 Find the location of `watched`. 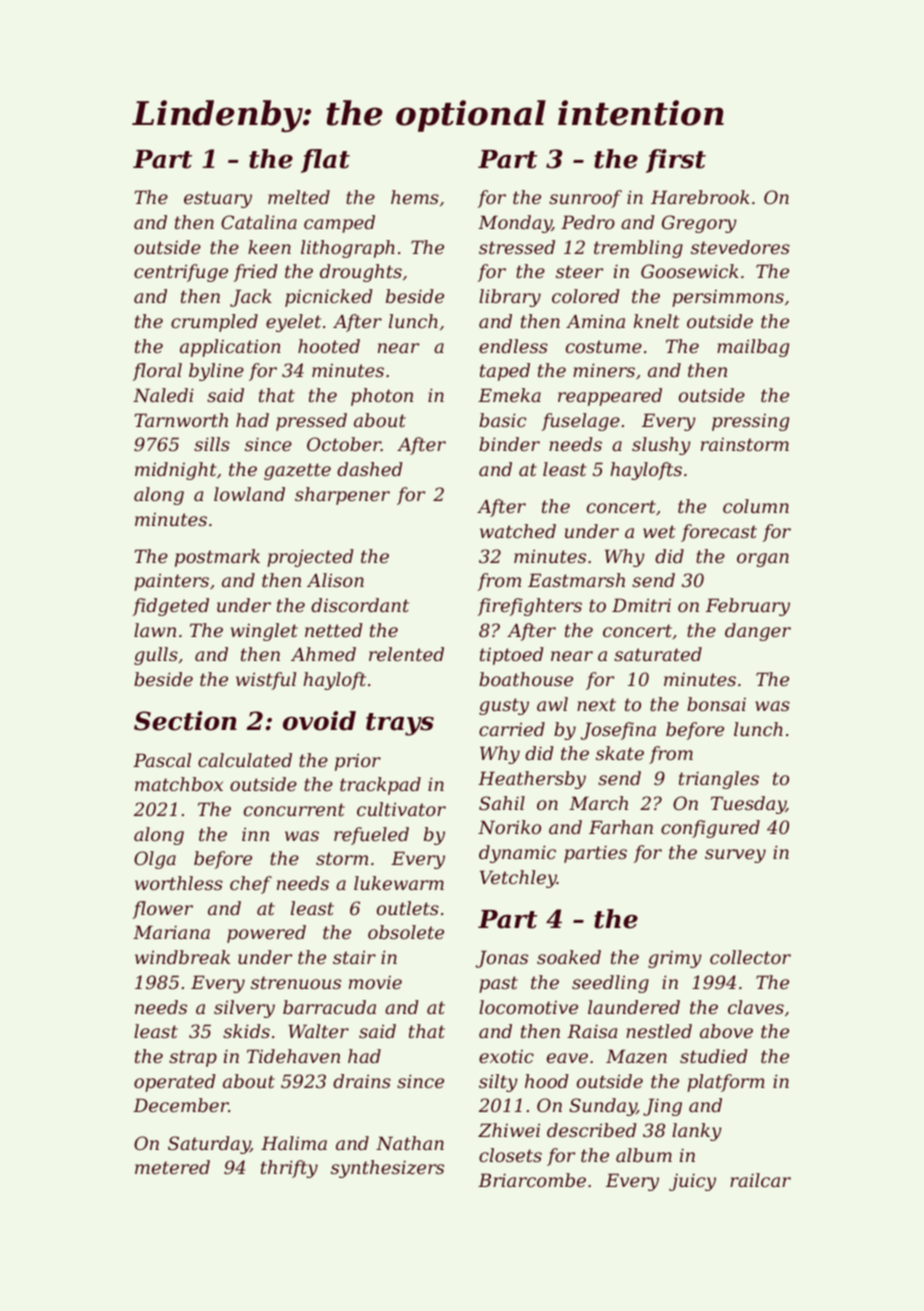

watched is located at coordinates (518, 531).
